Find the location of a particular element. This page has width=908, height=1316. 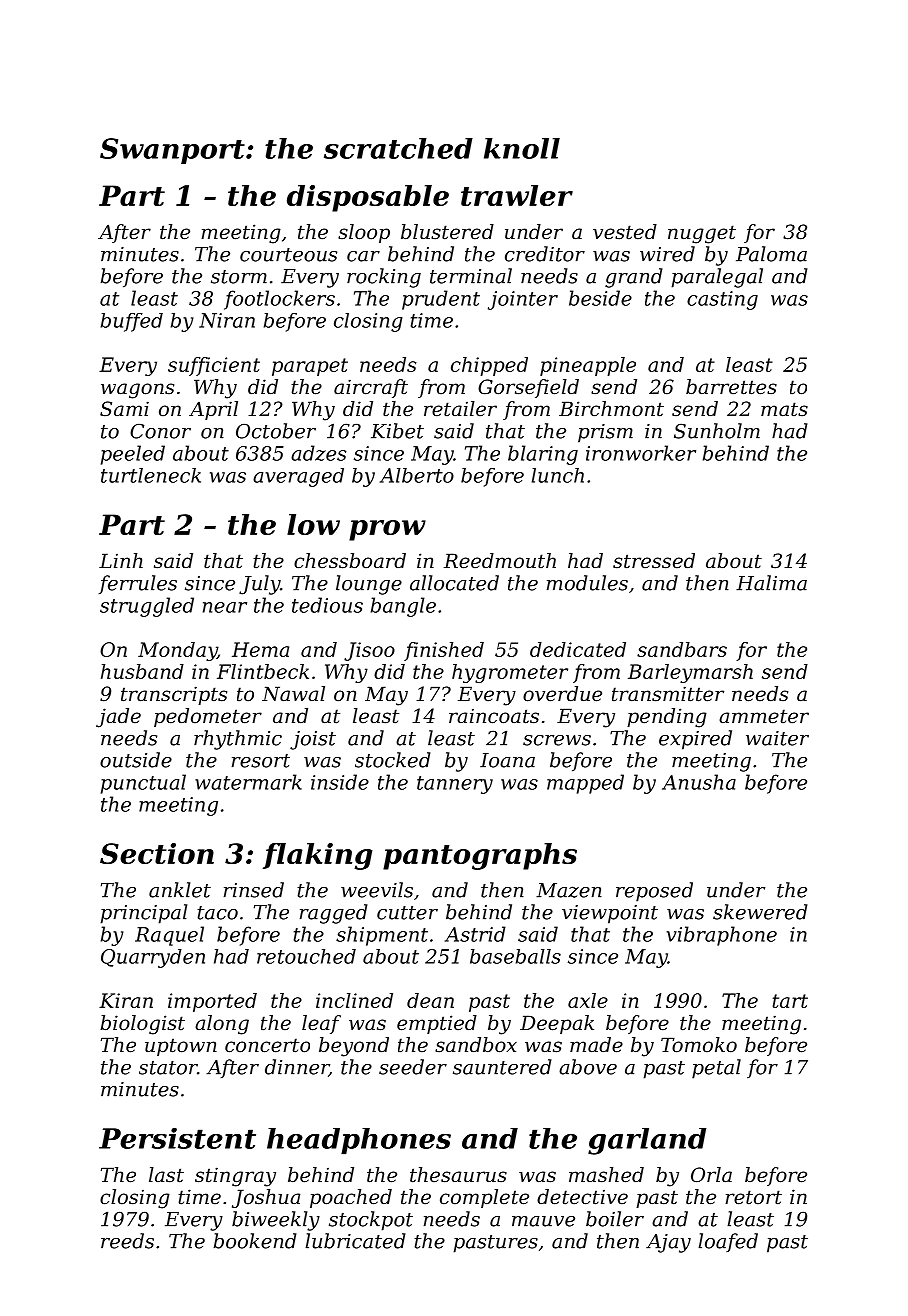

struggled is located at coordinates (147, 607).
